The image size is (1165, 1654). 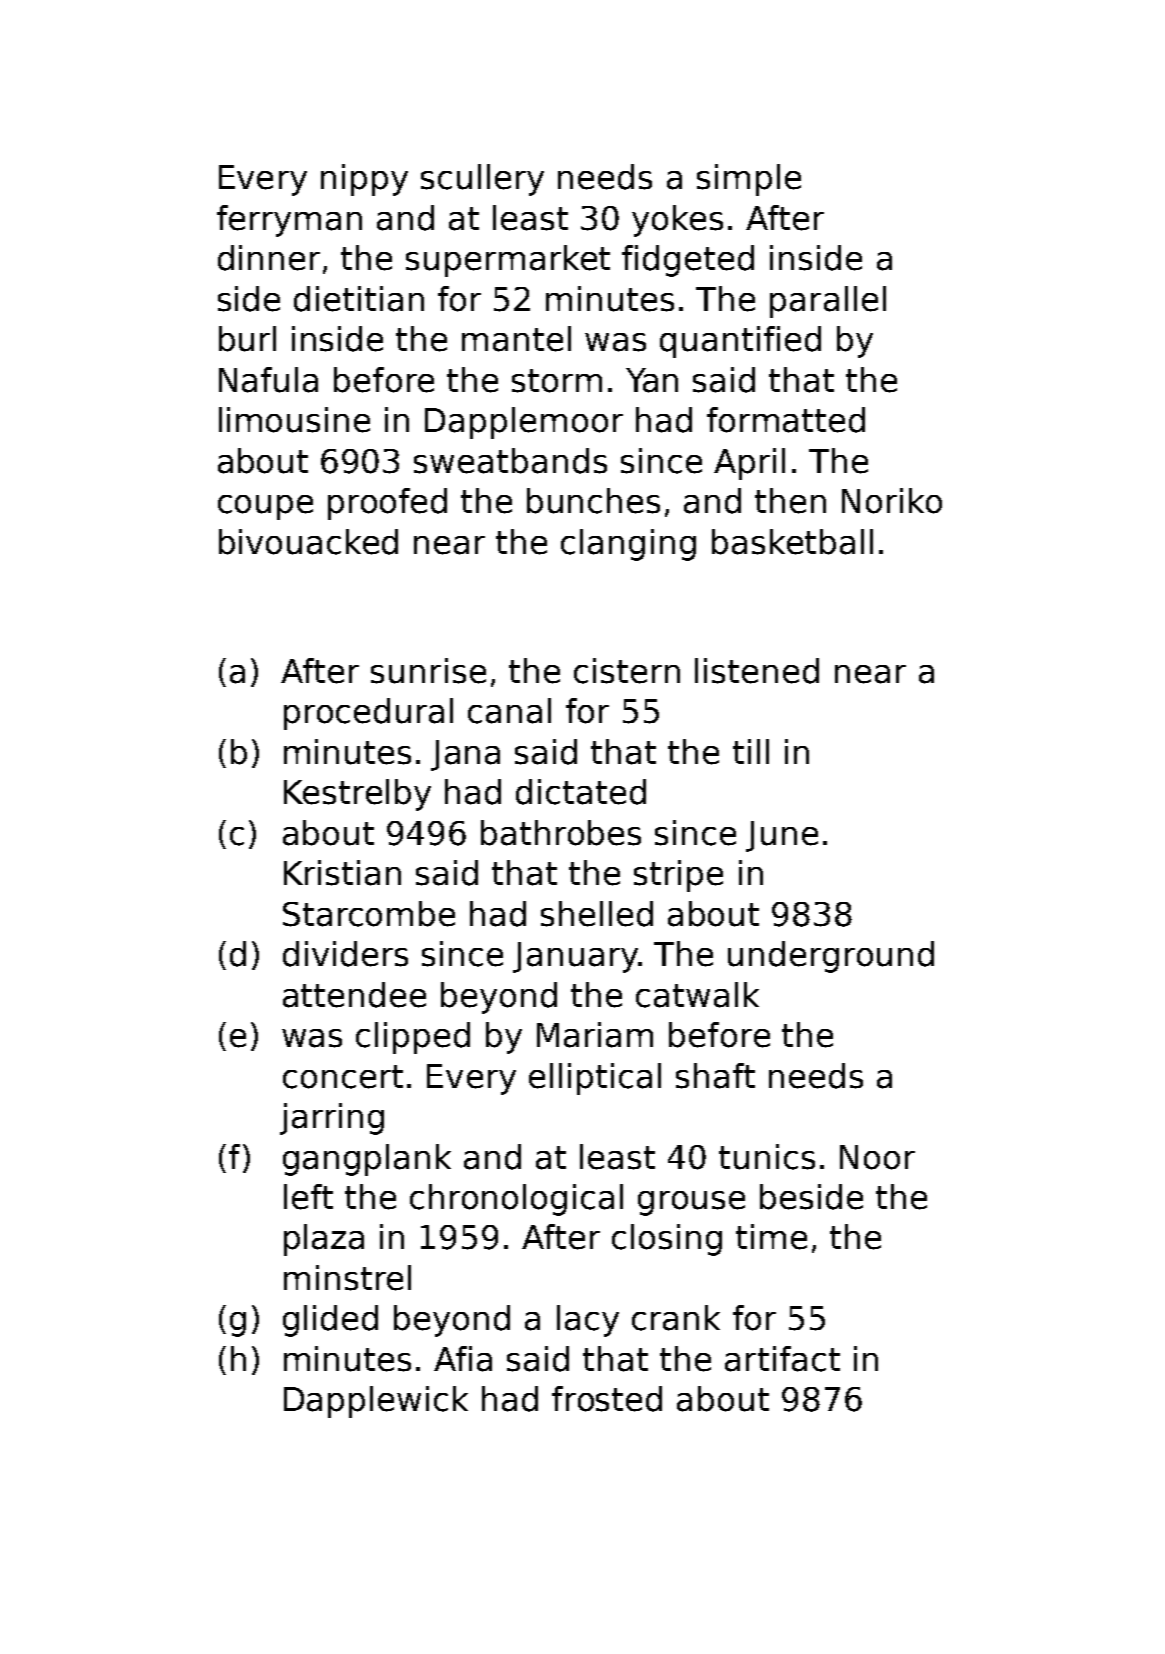 I want to click on sunrise, so click(x=428, y=671).
